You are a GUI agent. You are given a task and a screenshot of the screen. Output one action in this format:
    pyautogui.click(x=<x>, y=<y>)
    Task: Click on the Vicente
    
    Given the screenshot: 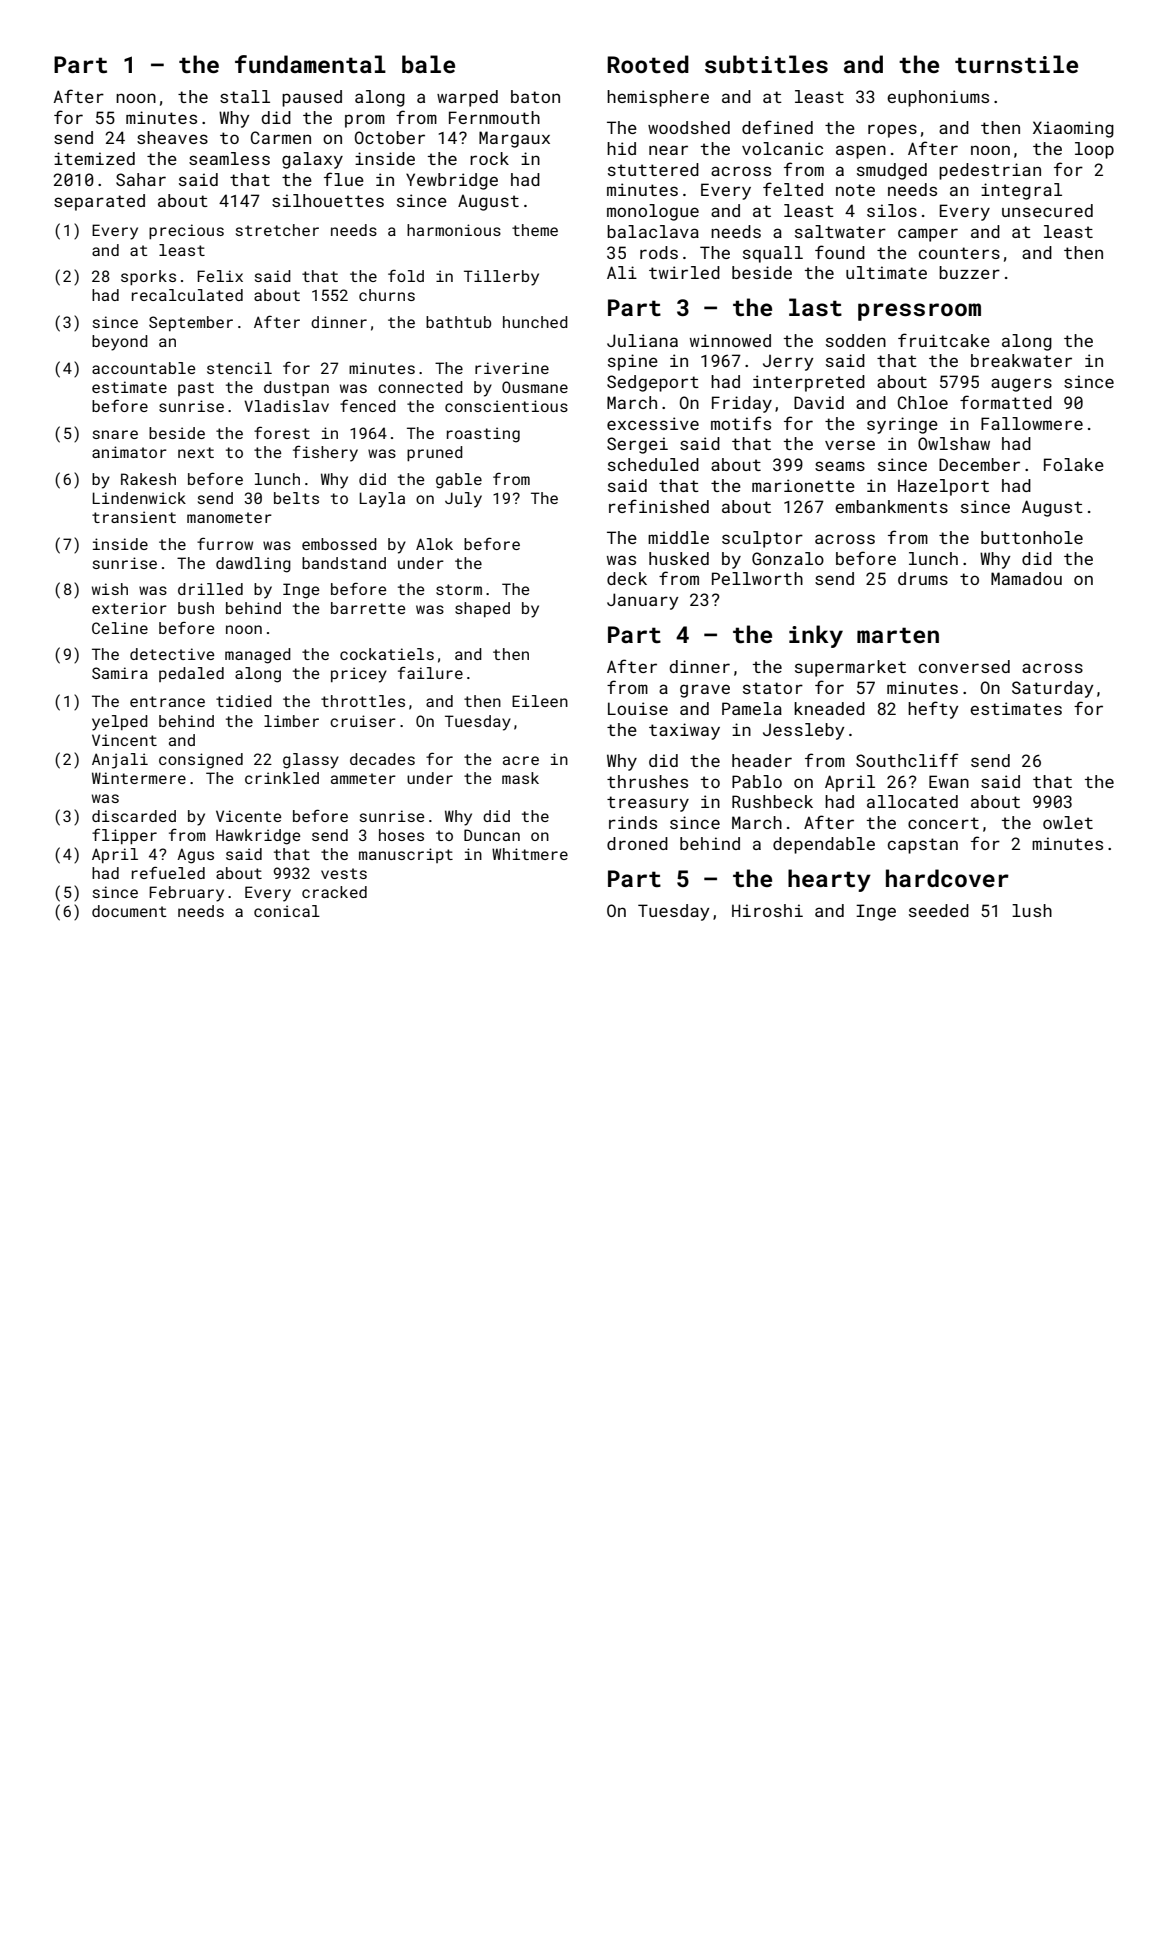 What is the action you would take?
    pyautogui.click(x=248, y=816)
